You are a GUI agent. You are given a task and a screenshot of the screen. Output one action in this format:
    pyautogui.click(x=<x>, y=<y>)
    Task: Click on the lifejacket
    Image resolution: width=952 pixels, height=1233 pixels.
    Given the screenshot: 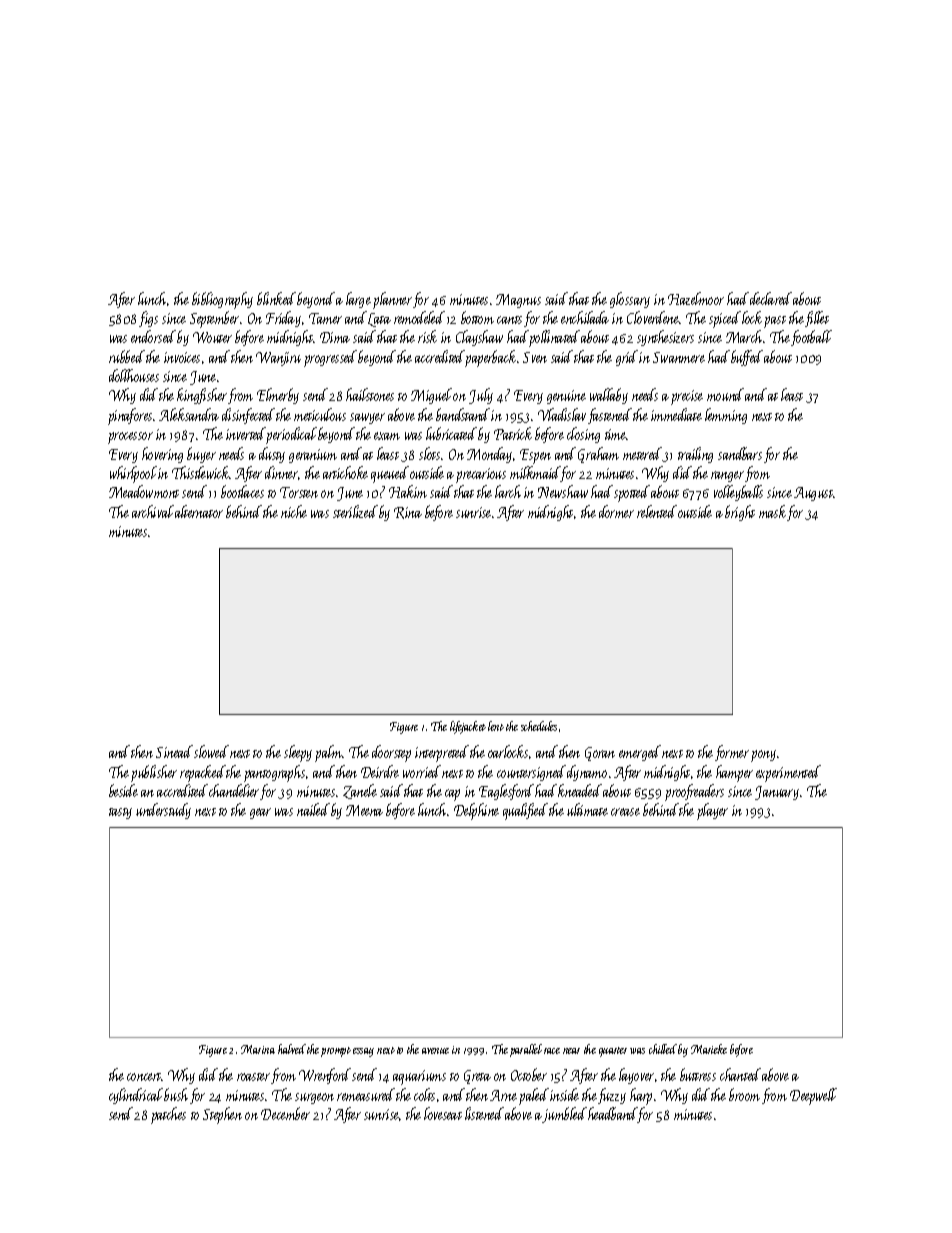 What is the action you would take?
    pyautogui.click(x=468, y=727)
